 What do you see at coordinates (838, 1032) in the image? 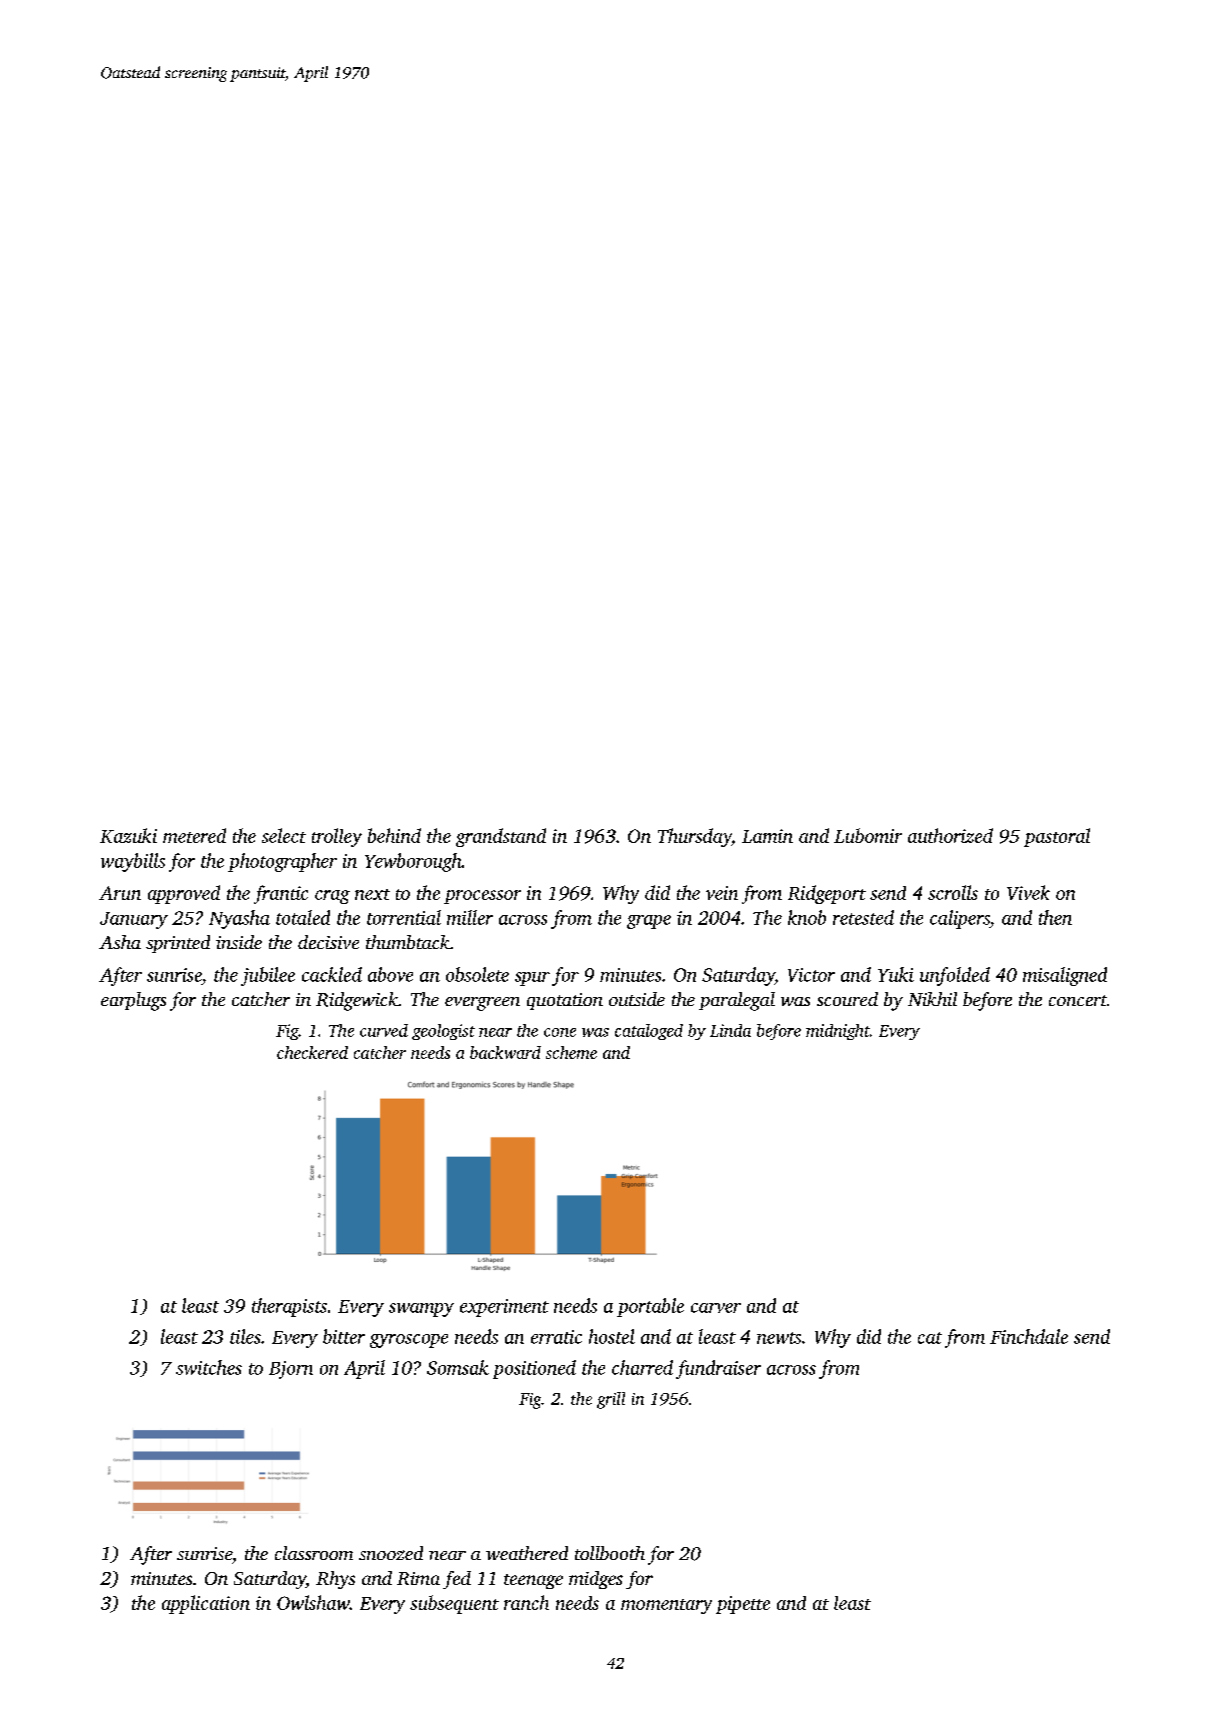
I see `midnight` at bounding box center [838, 1032].
